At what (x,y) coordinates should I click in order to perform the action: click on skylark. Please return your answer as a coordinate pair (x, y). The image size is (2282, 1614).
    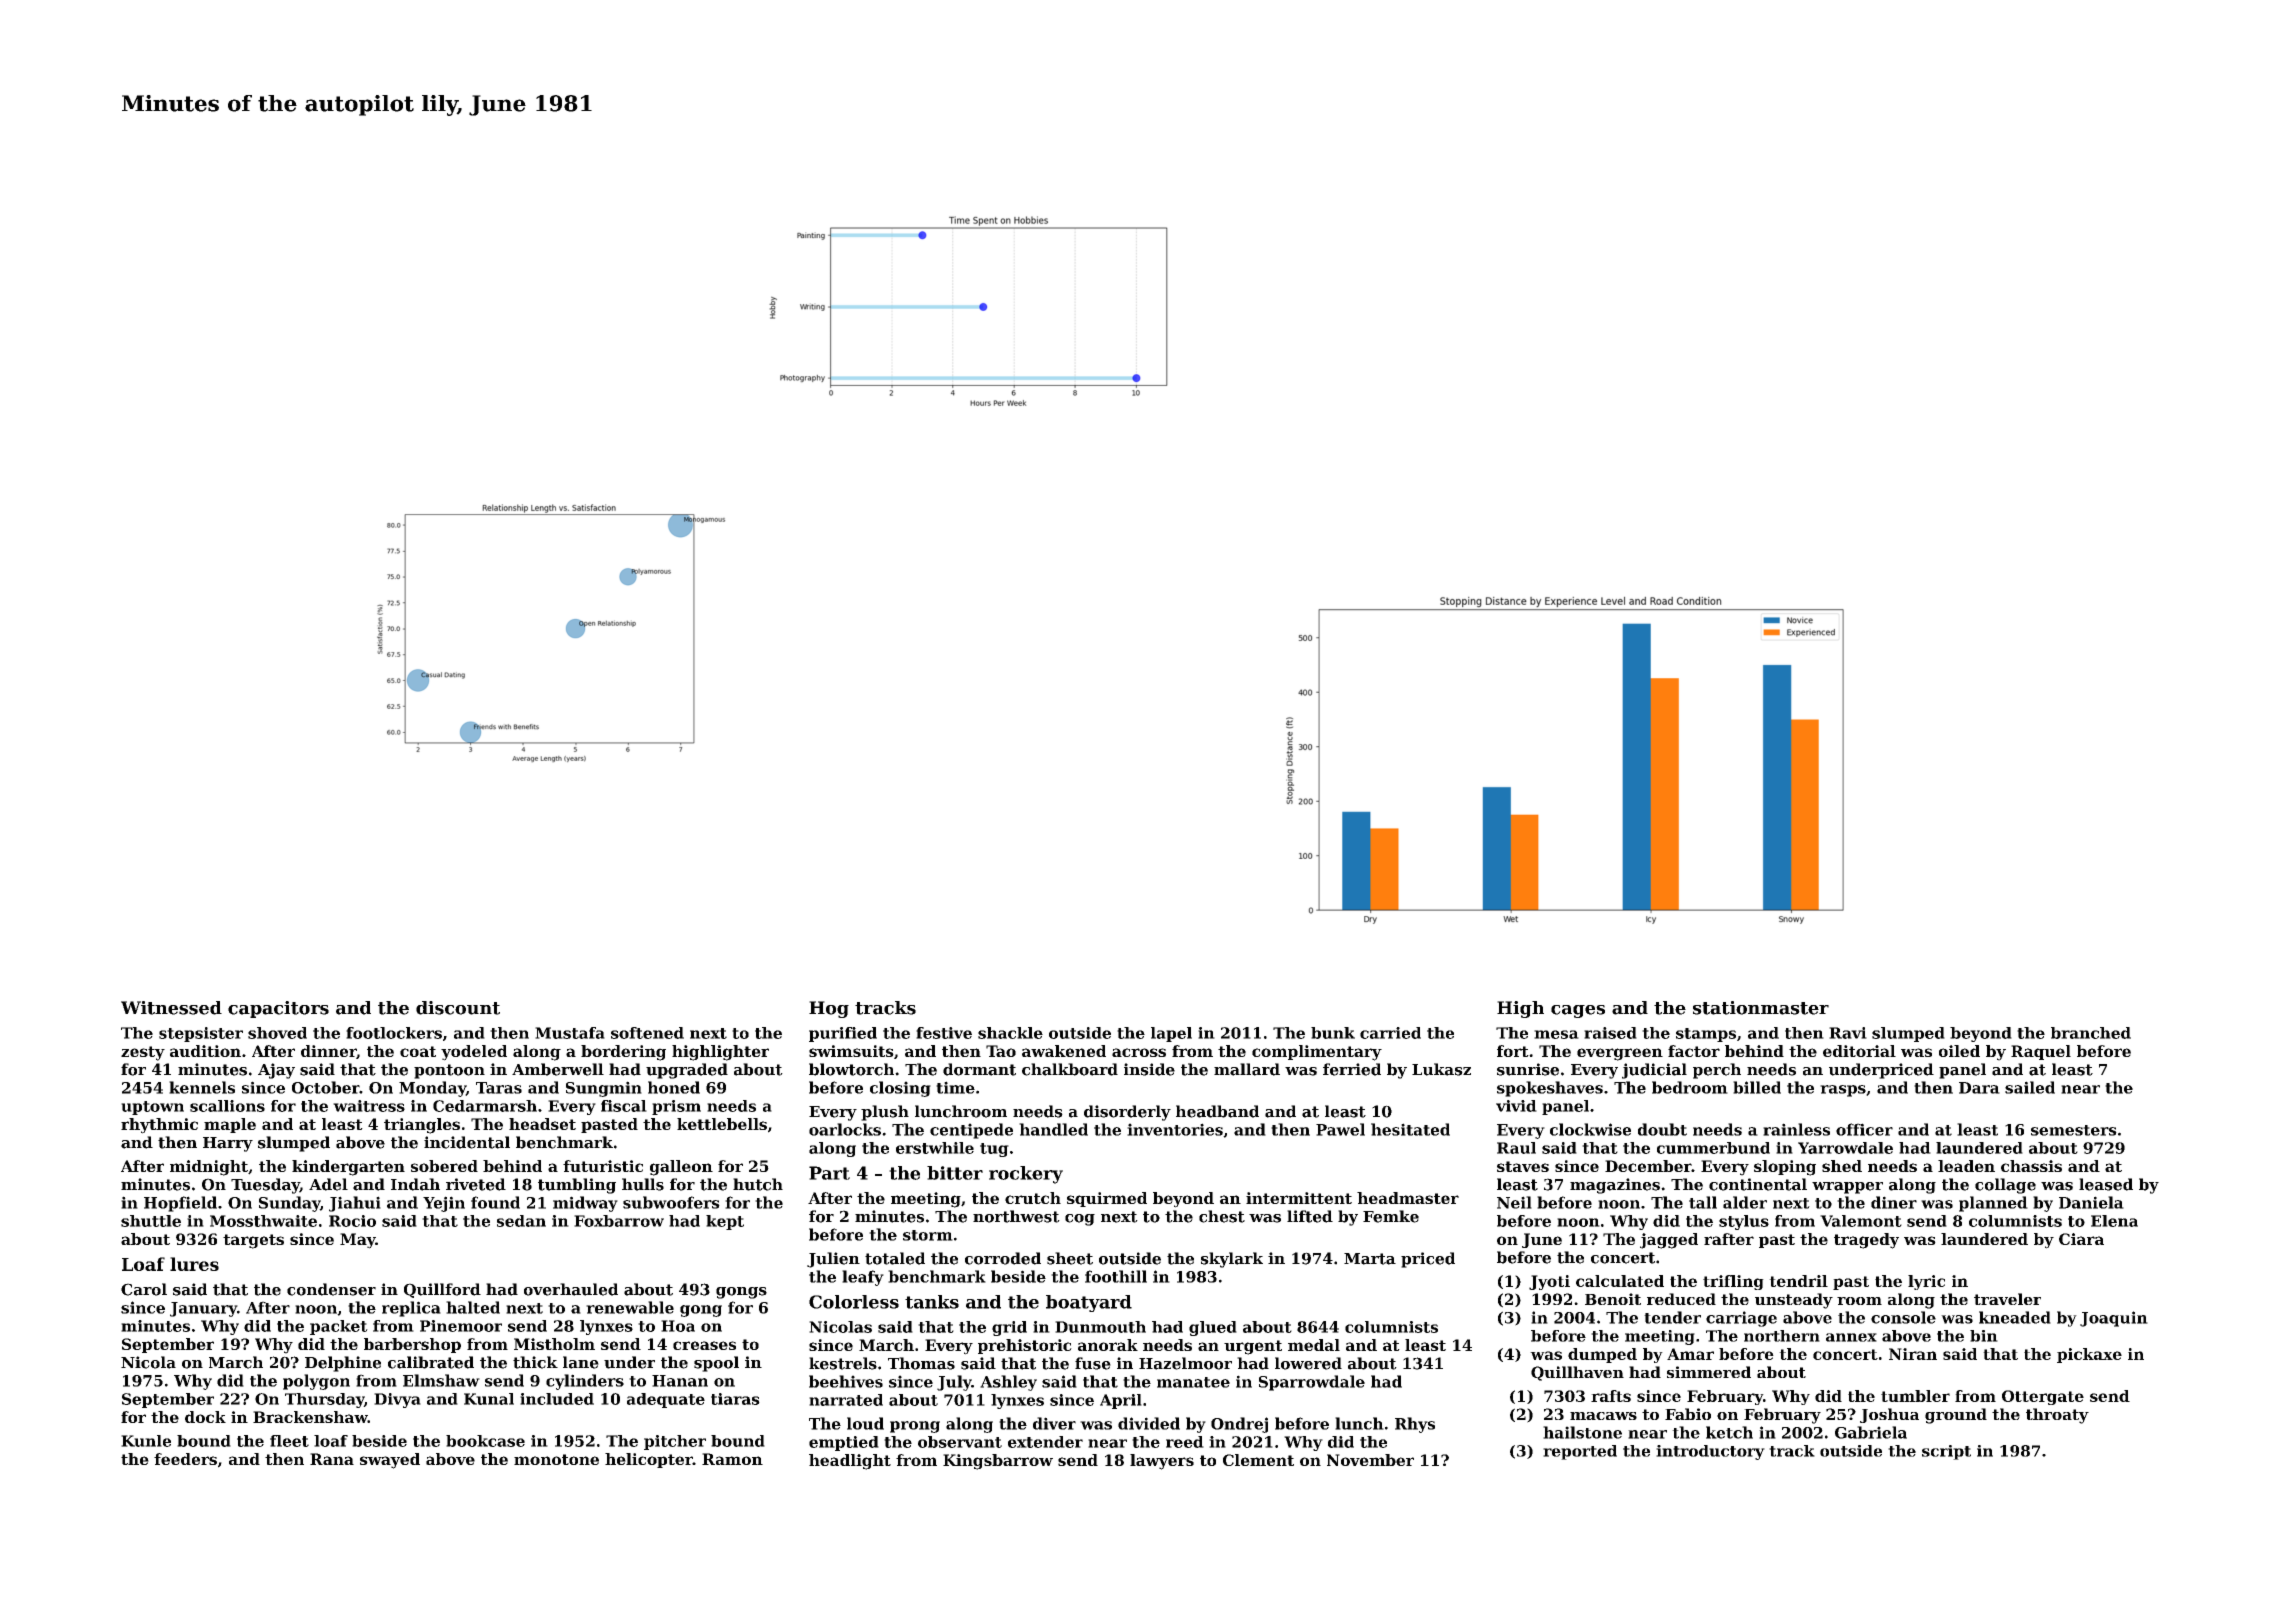
    Looking at the image, I should click on (1232, 1260).
